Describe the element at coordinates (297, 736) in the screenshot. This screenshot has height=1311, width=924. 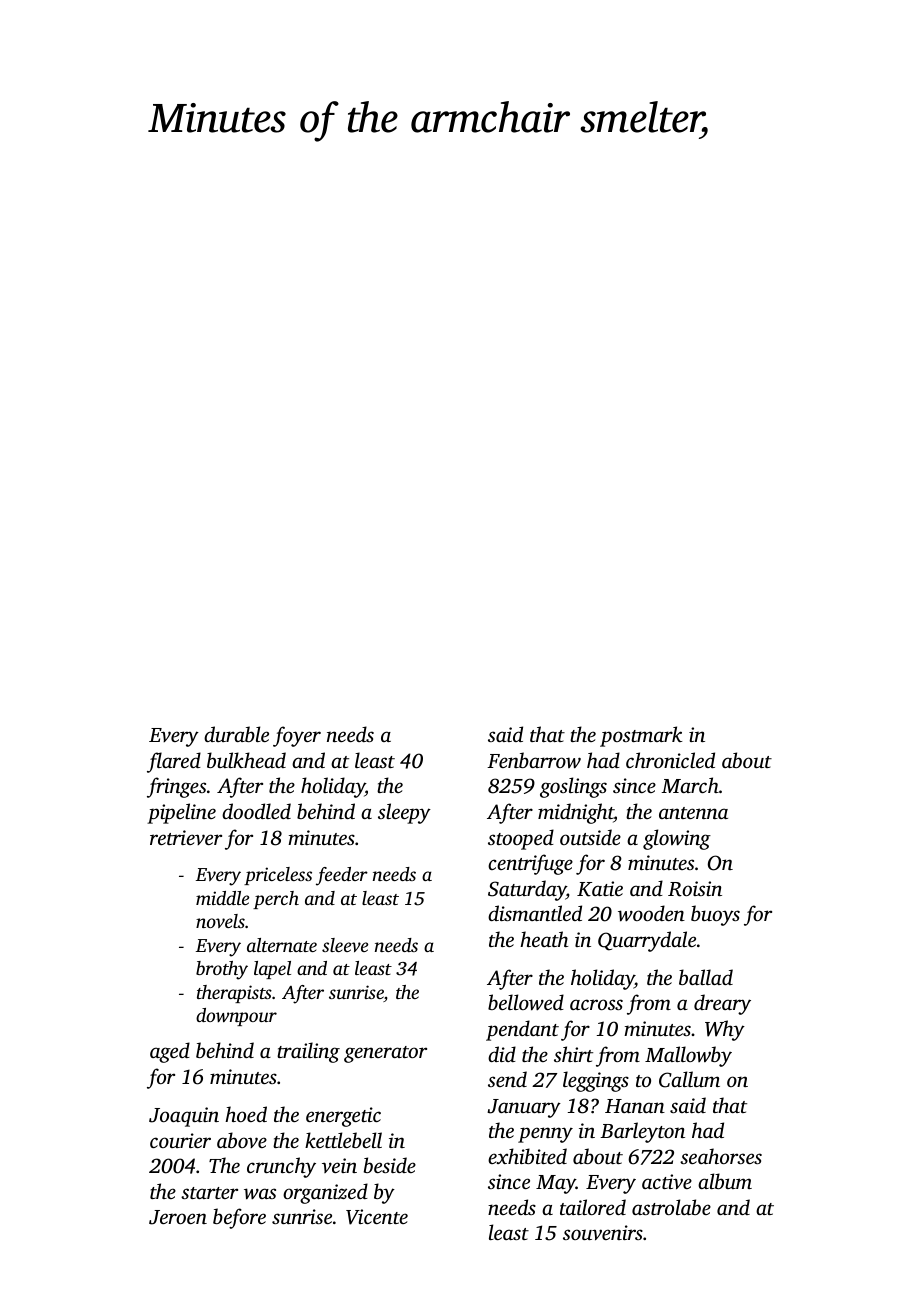
I see `foyer` at that location.
